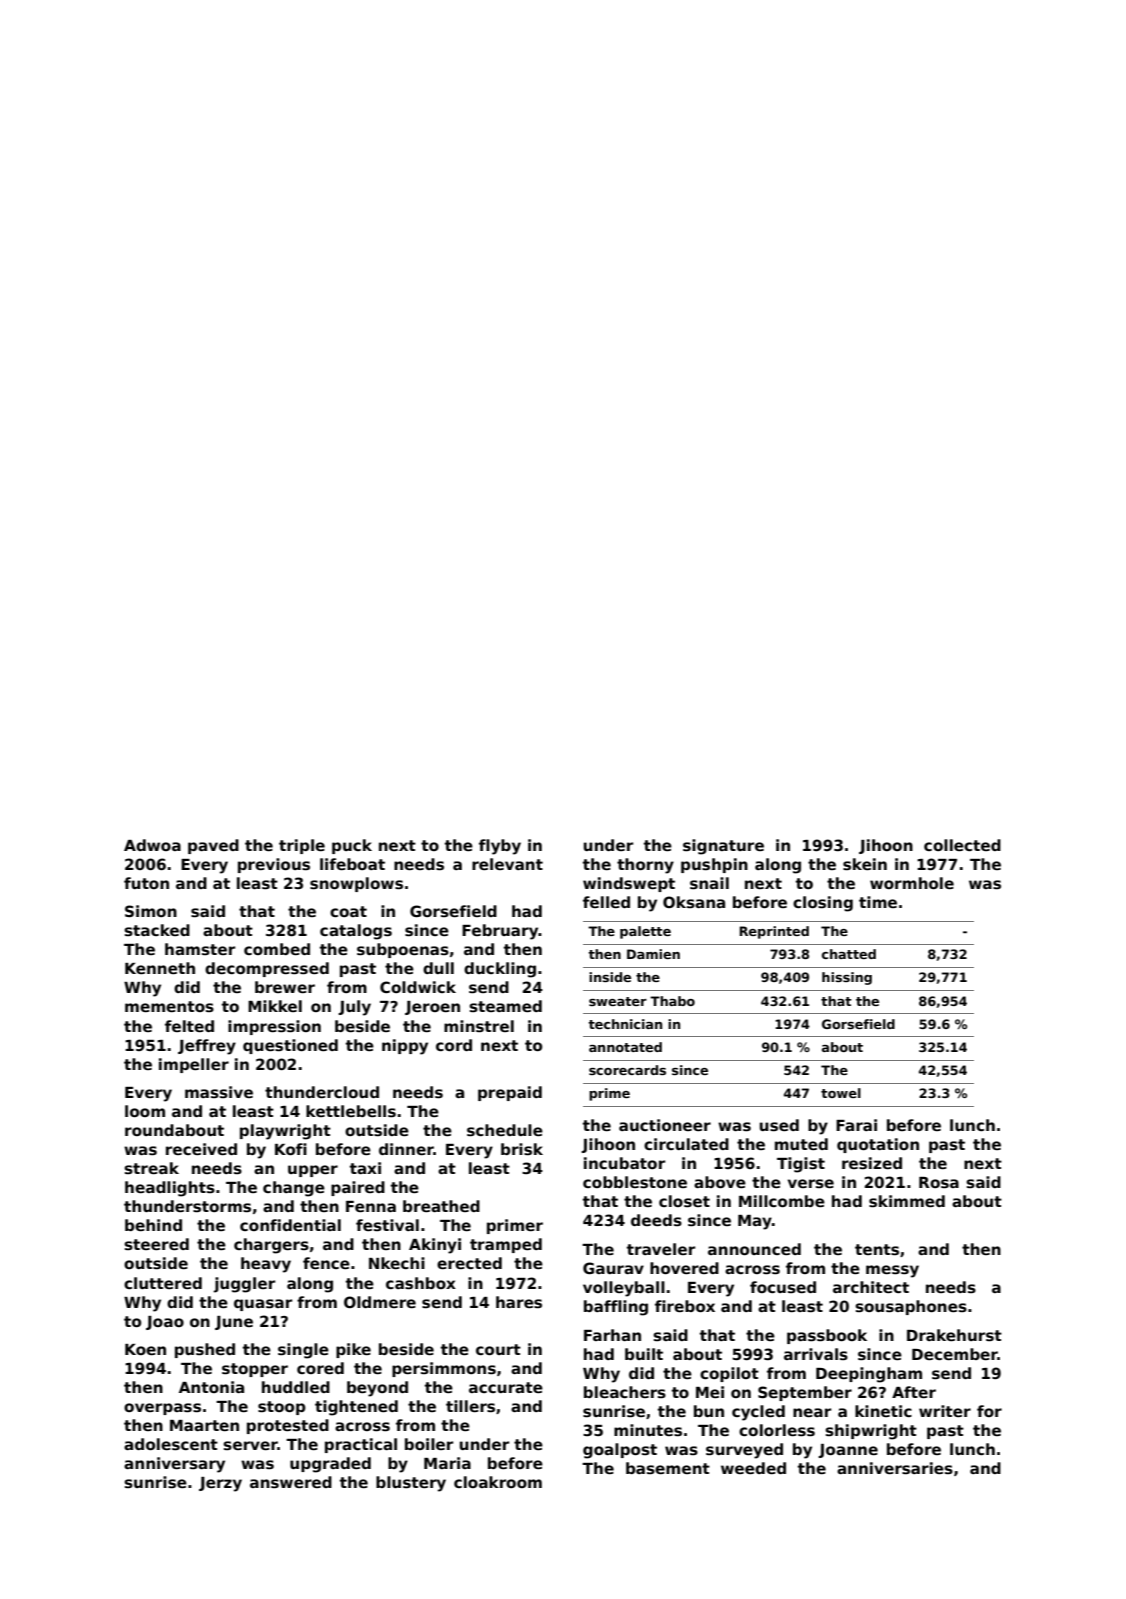 The height and width of the screenshot is (1599, 1126). I want to click on Reprinted, so click(774, 932).
